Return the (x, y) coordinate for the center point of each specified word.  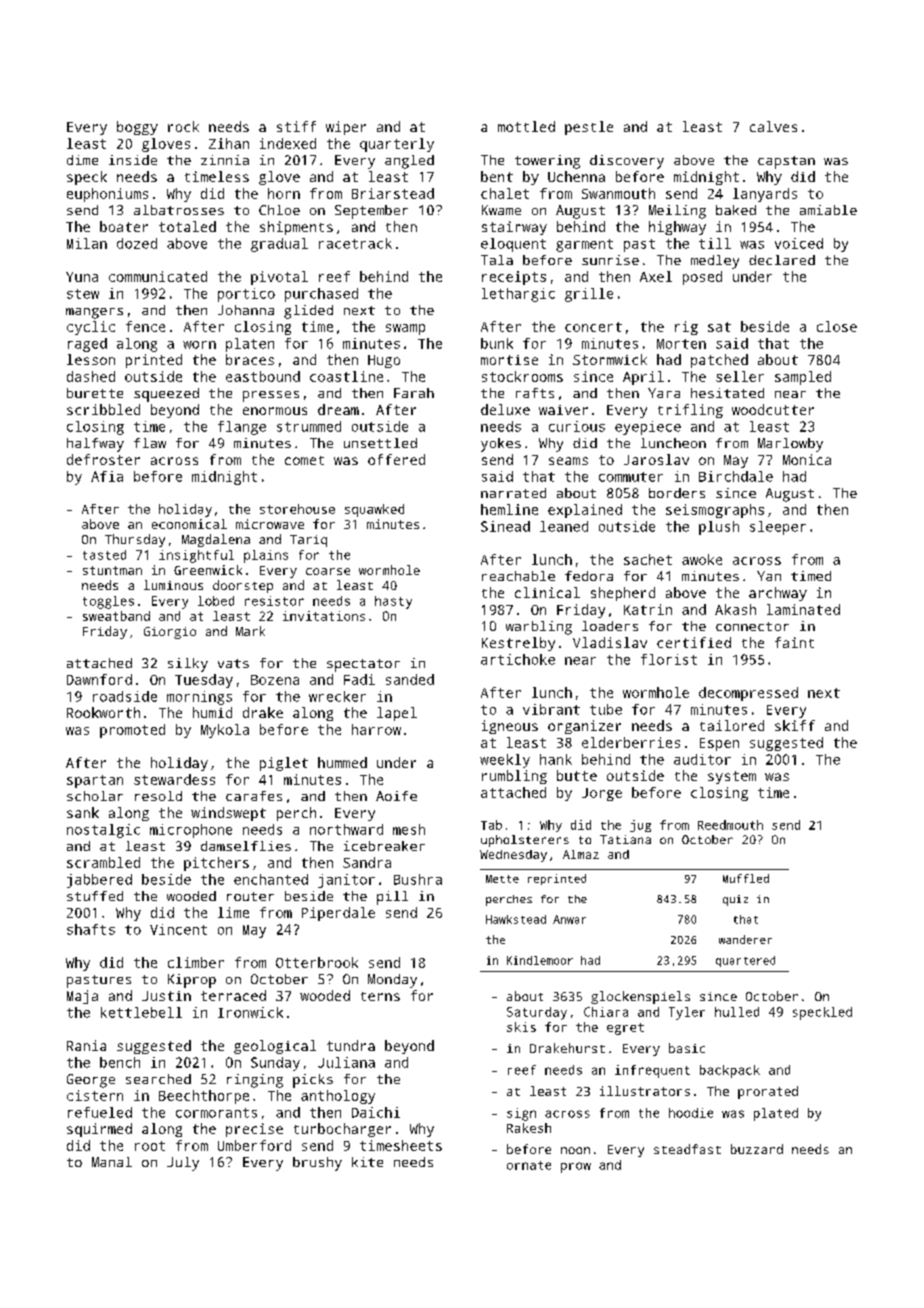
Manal (112, 1162)
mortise (509, 360)
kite (367, 1162)
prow (576, 1167)
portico (246, 295)
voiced (799, 243)
